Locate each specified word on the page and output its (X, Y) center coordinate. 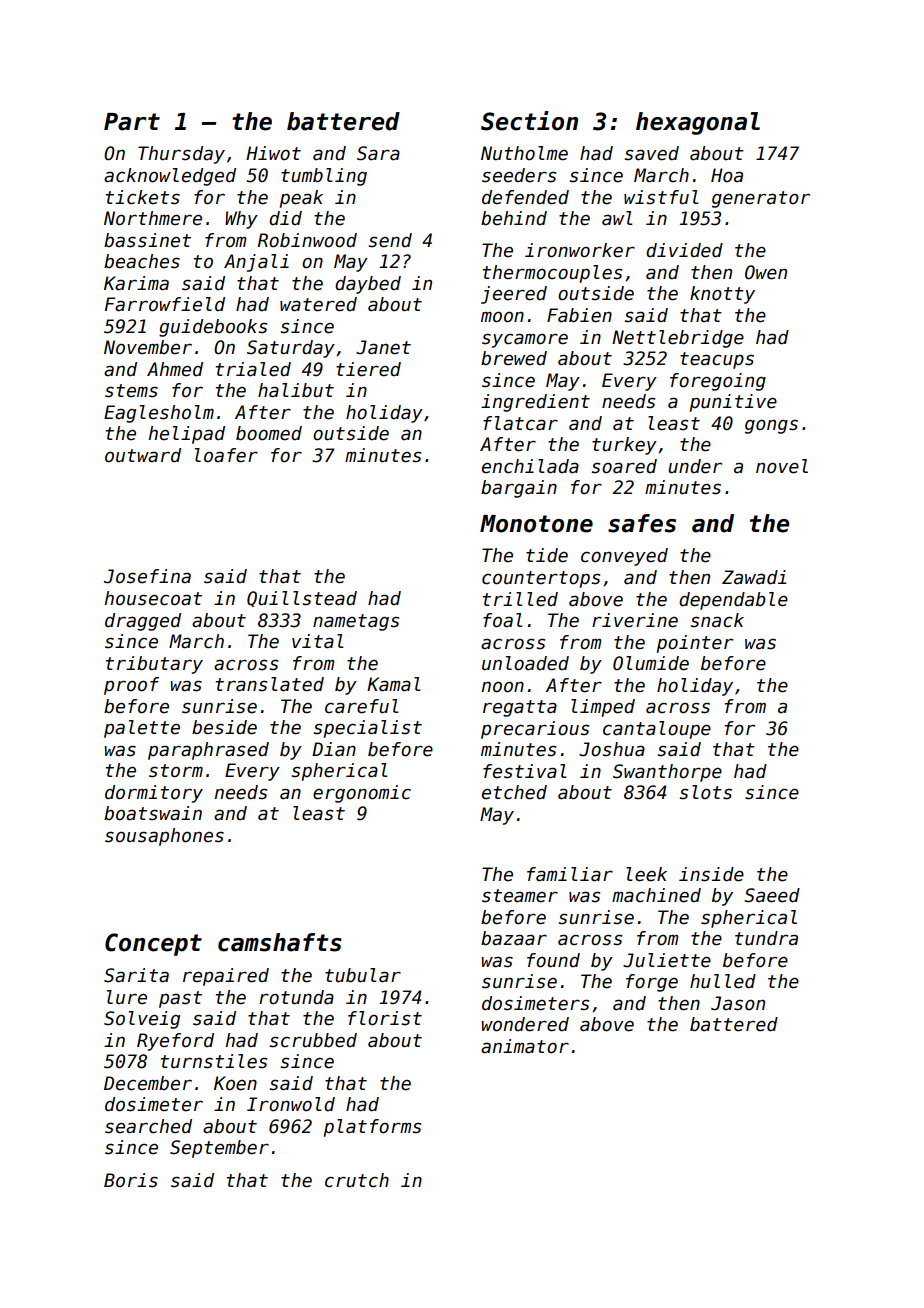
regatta (520, 708)
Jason (738, 1003)
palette (142, 729)
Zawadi (754, 577)
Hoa (727, 175)
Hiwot (273, 153)
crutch (357, 1180)
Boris (131, 1180)
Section (529, 121)
